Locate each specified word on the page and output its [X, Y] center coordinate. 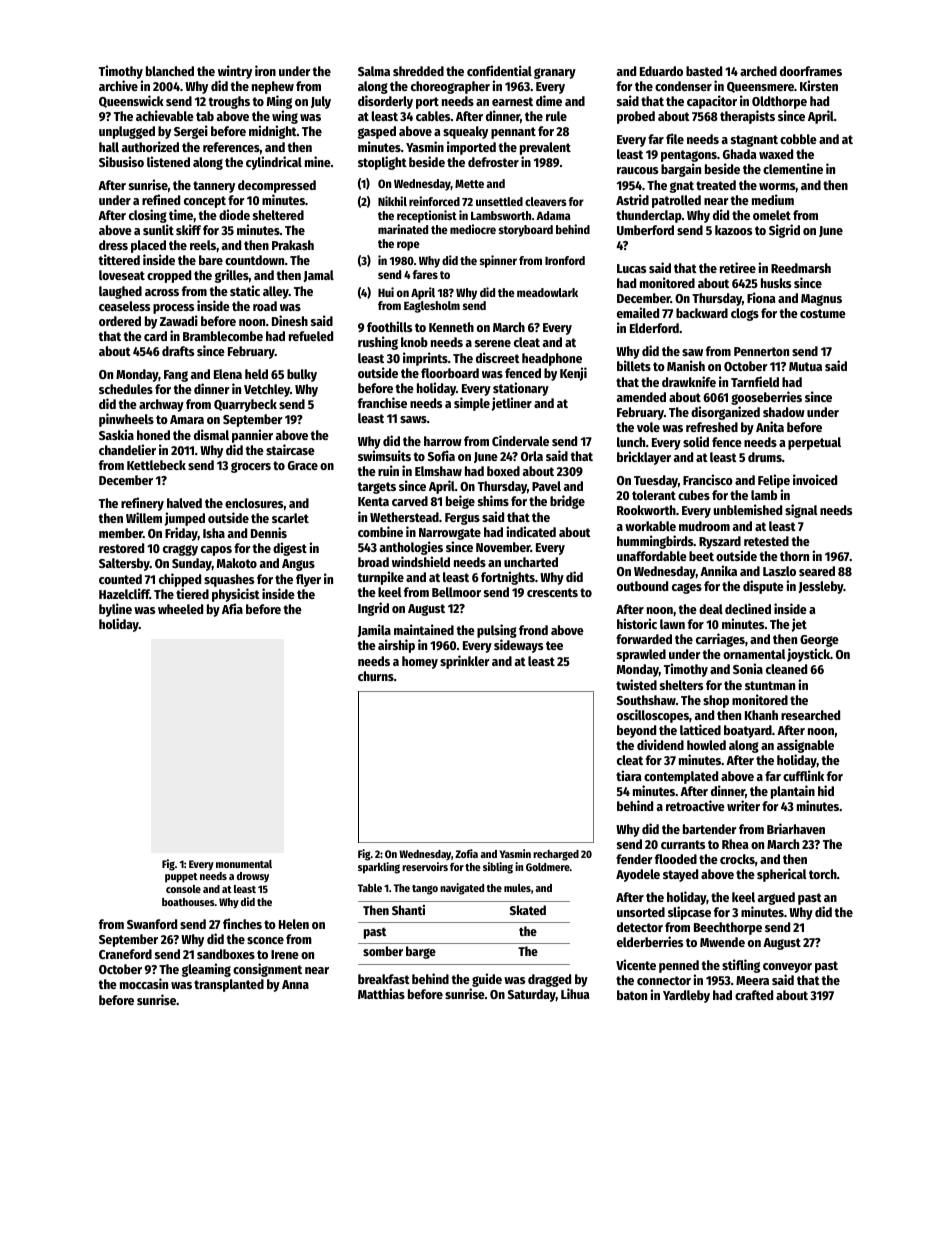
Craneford [125, 954]
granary [555, 73]
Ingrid [373, 609]
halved [184, 503]
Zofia [466, 853]
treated [716, 185]
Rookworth [646, 510]
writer [743, 805]
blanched [170, 71]
